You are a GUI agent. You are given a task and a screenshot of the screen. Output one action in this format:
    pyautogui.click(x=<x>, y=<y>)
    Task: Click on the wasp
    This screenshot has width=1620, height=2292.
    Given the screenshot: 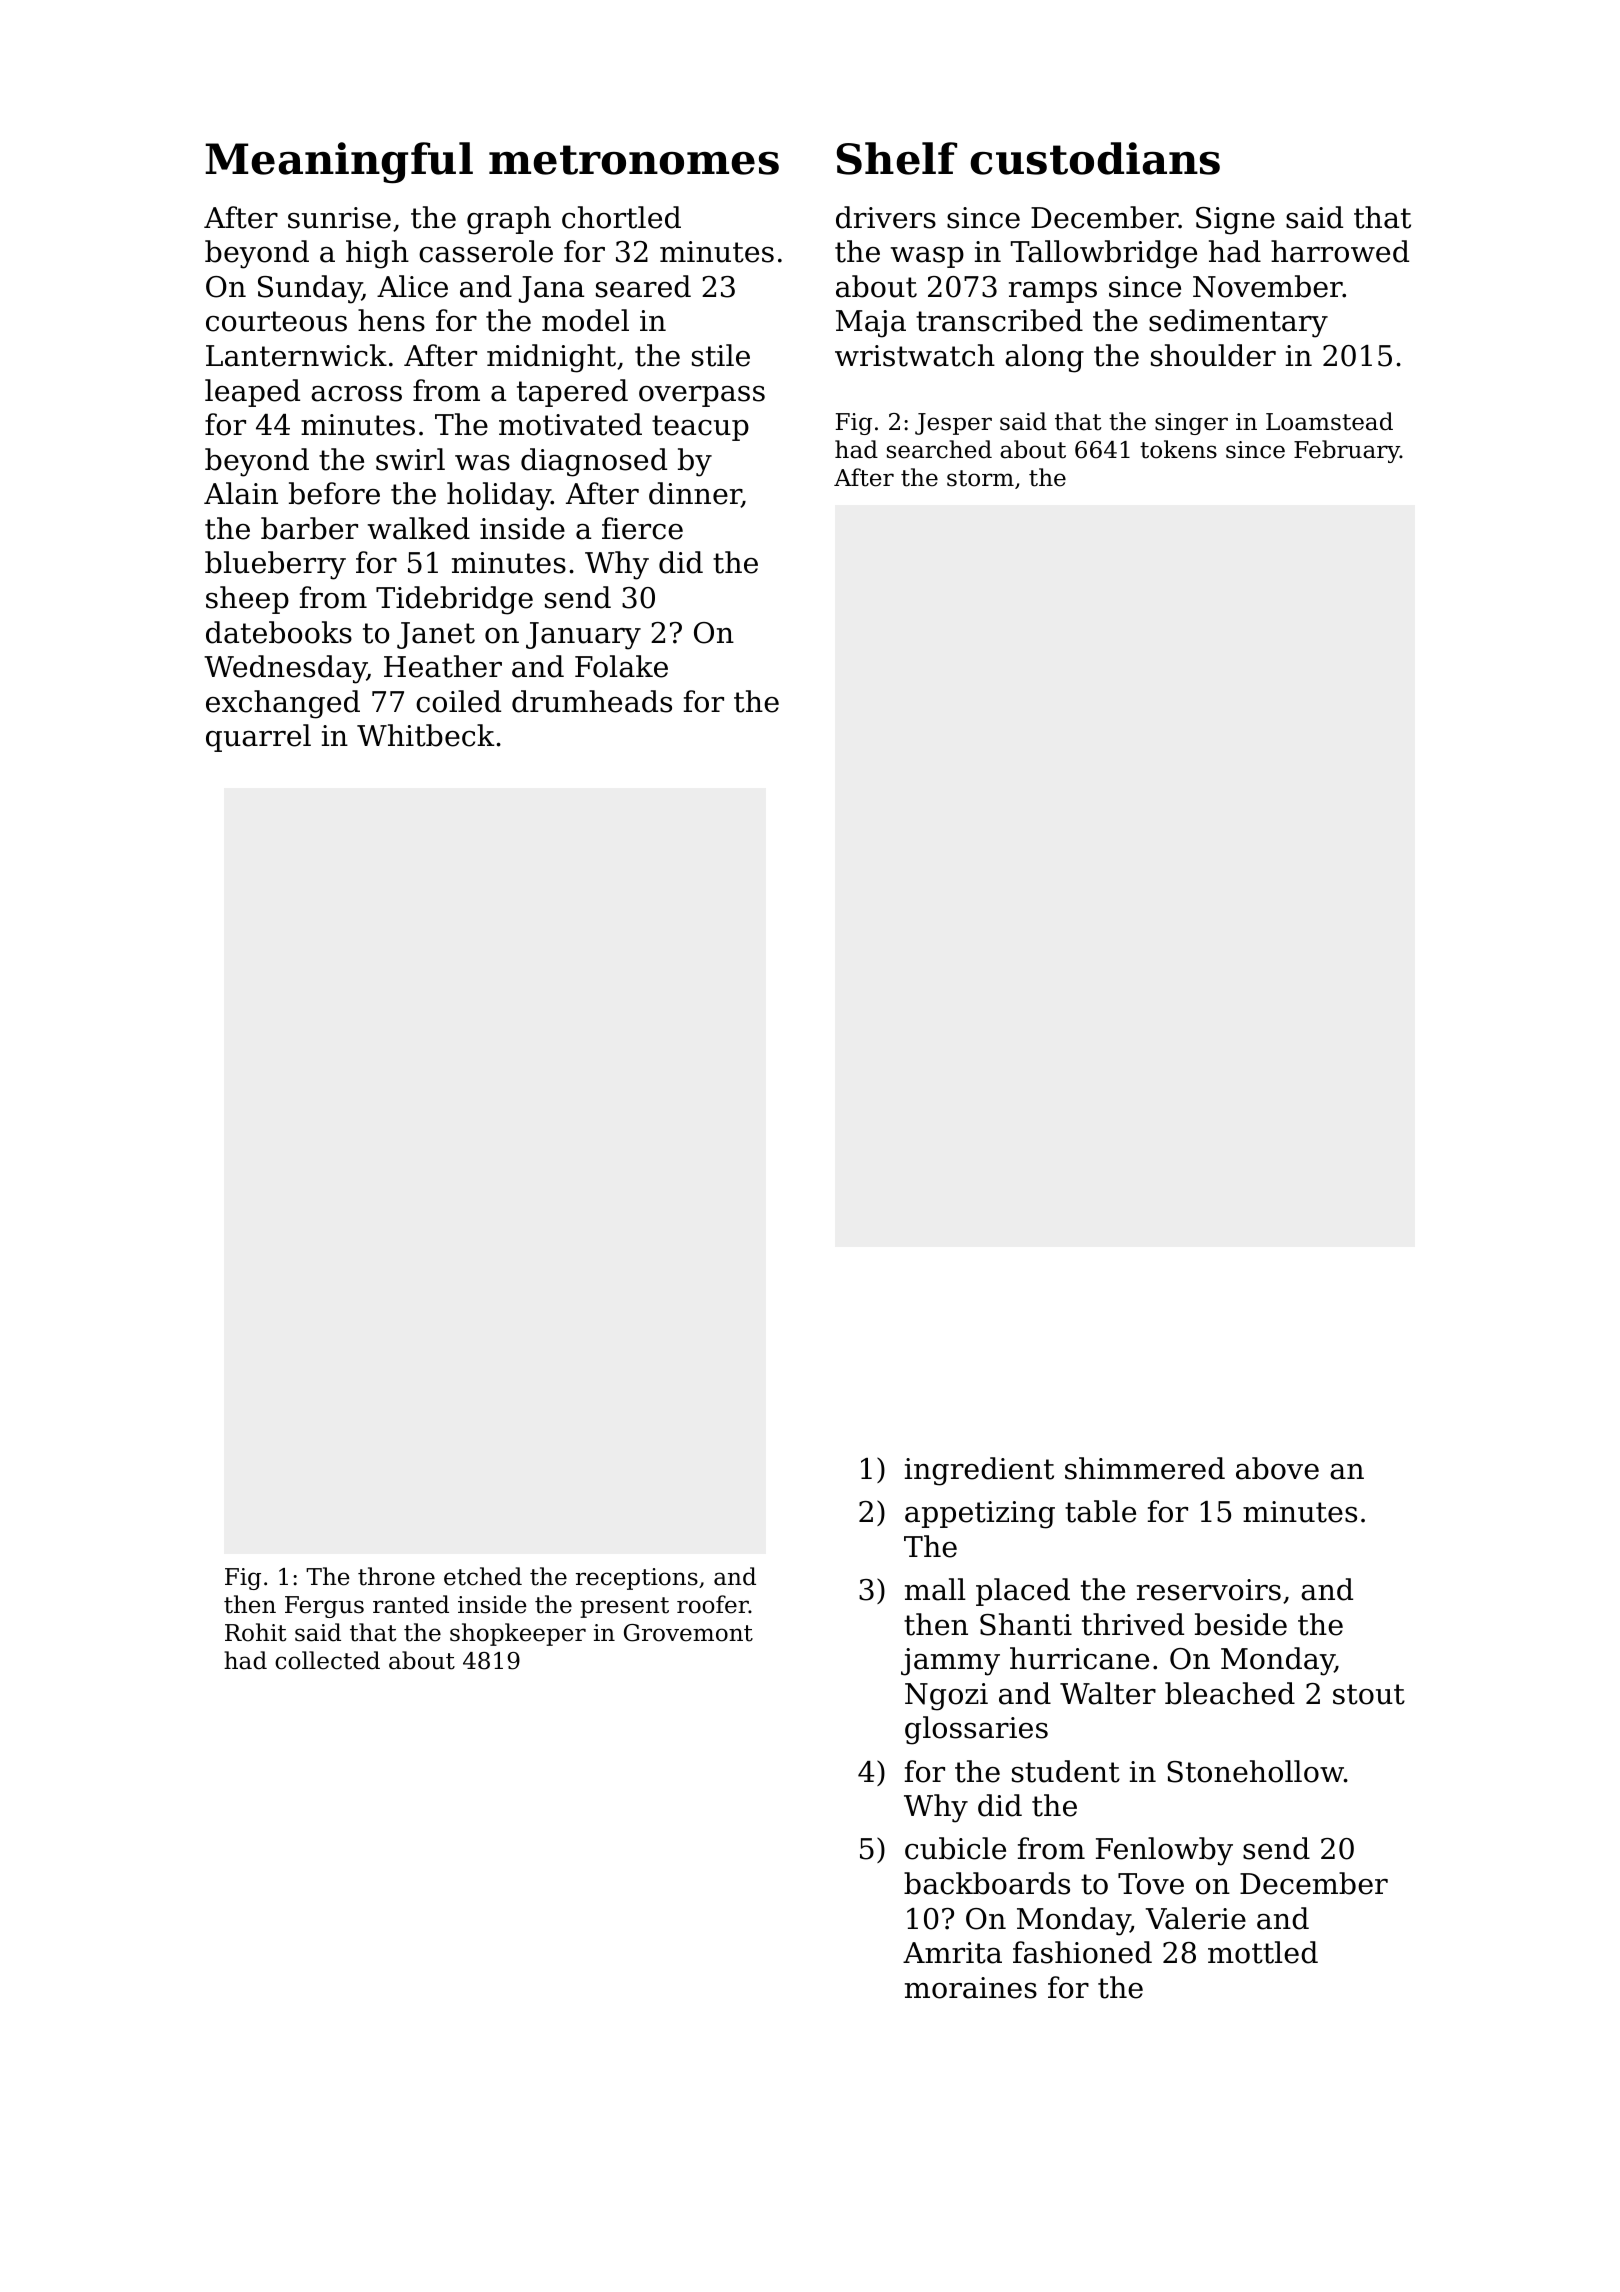 What is the action you would take?
    pyautogui.click(x=927, y=257)
